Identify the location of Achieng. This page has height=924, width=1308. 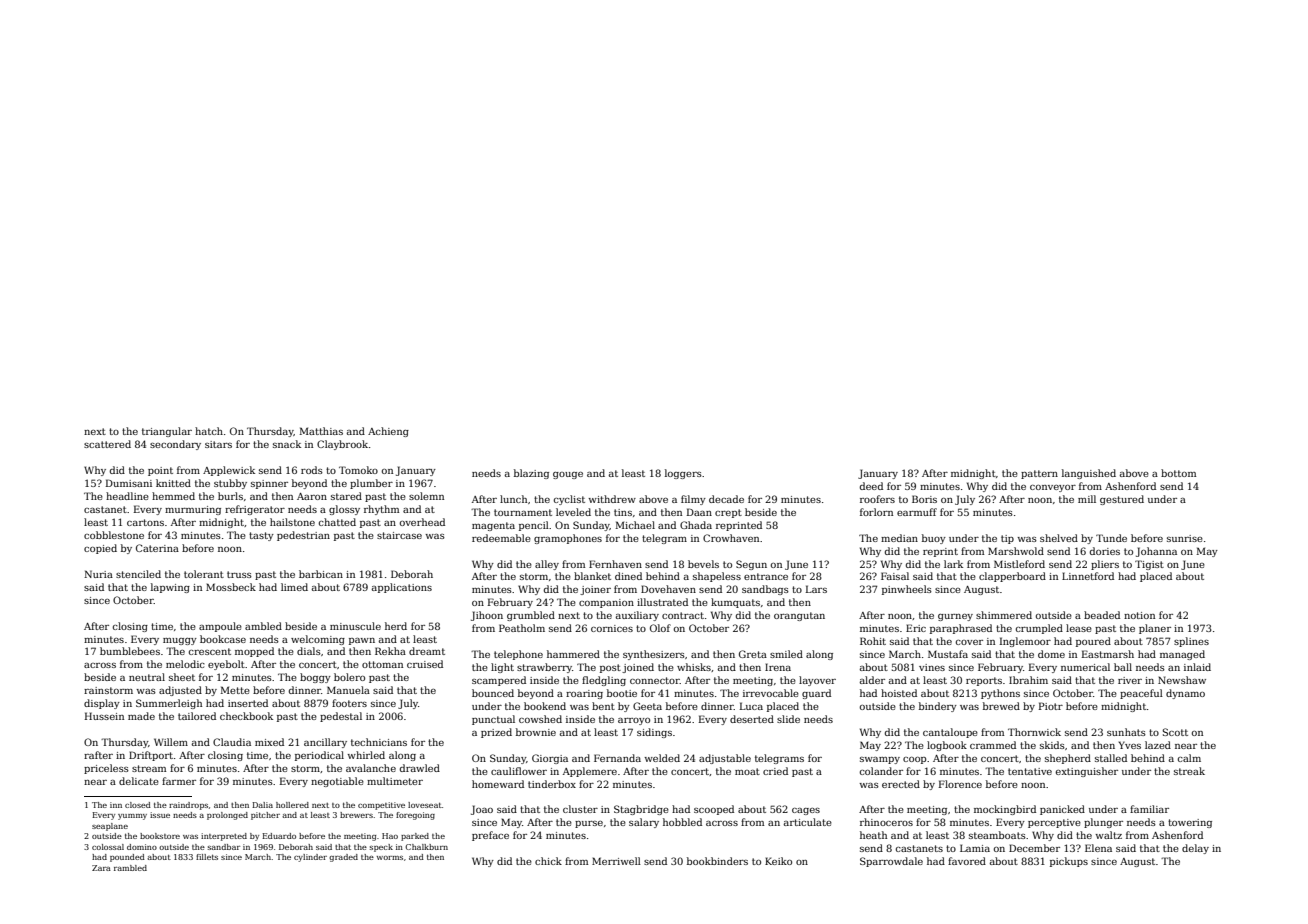
(388, 432).
